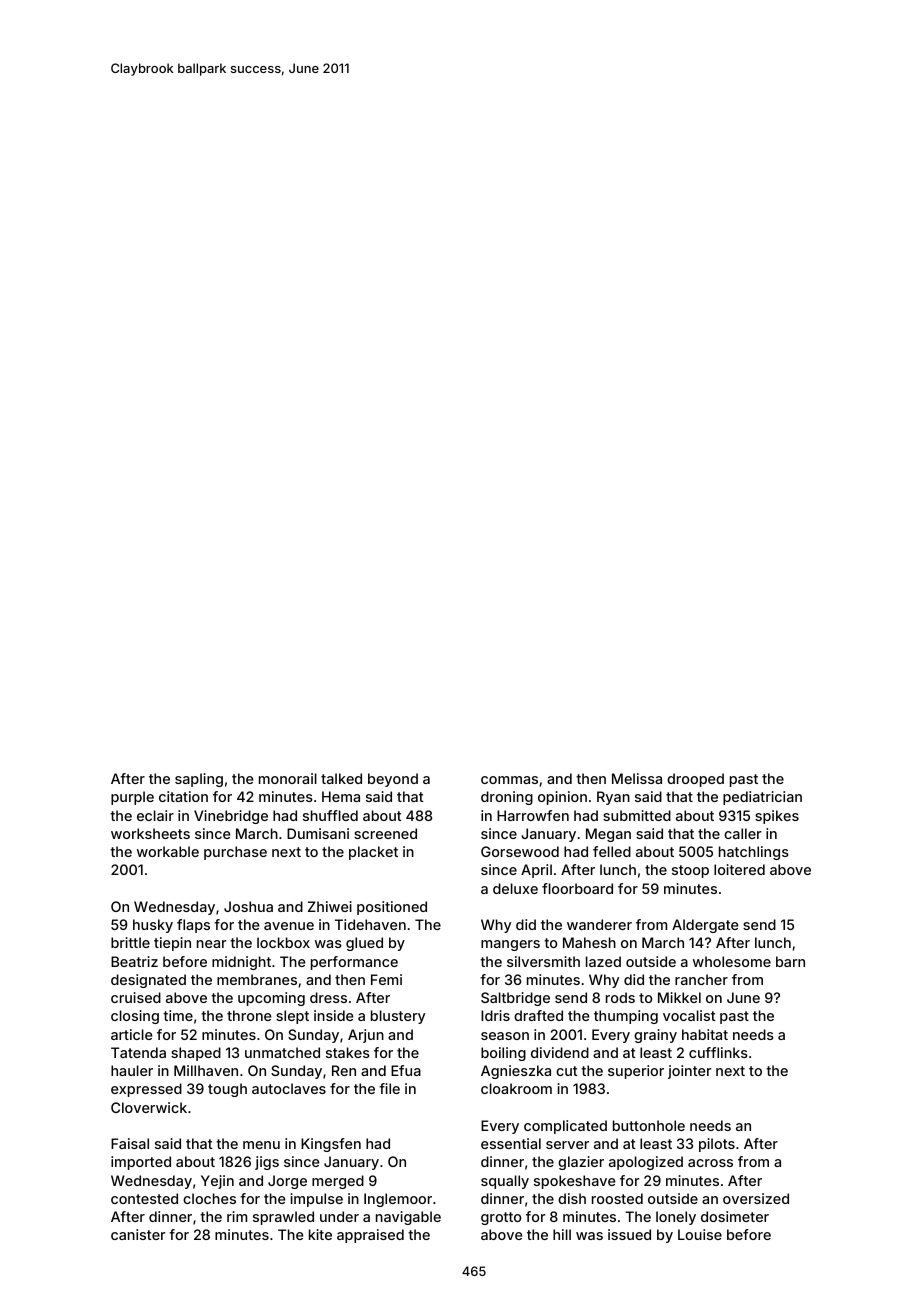  What do you see at coordinates (612, 851) in the screenshot?
I see `felled` at bounding box center [612, 851].
